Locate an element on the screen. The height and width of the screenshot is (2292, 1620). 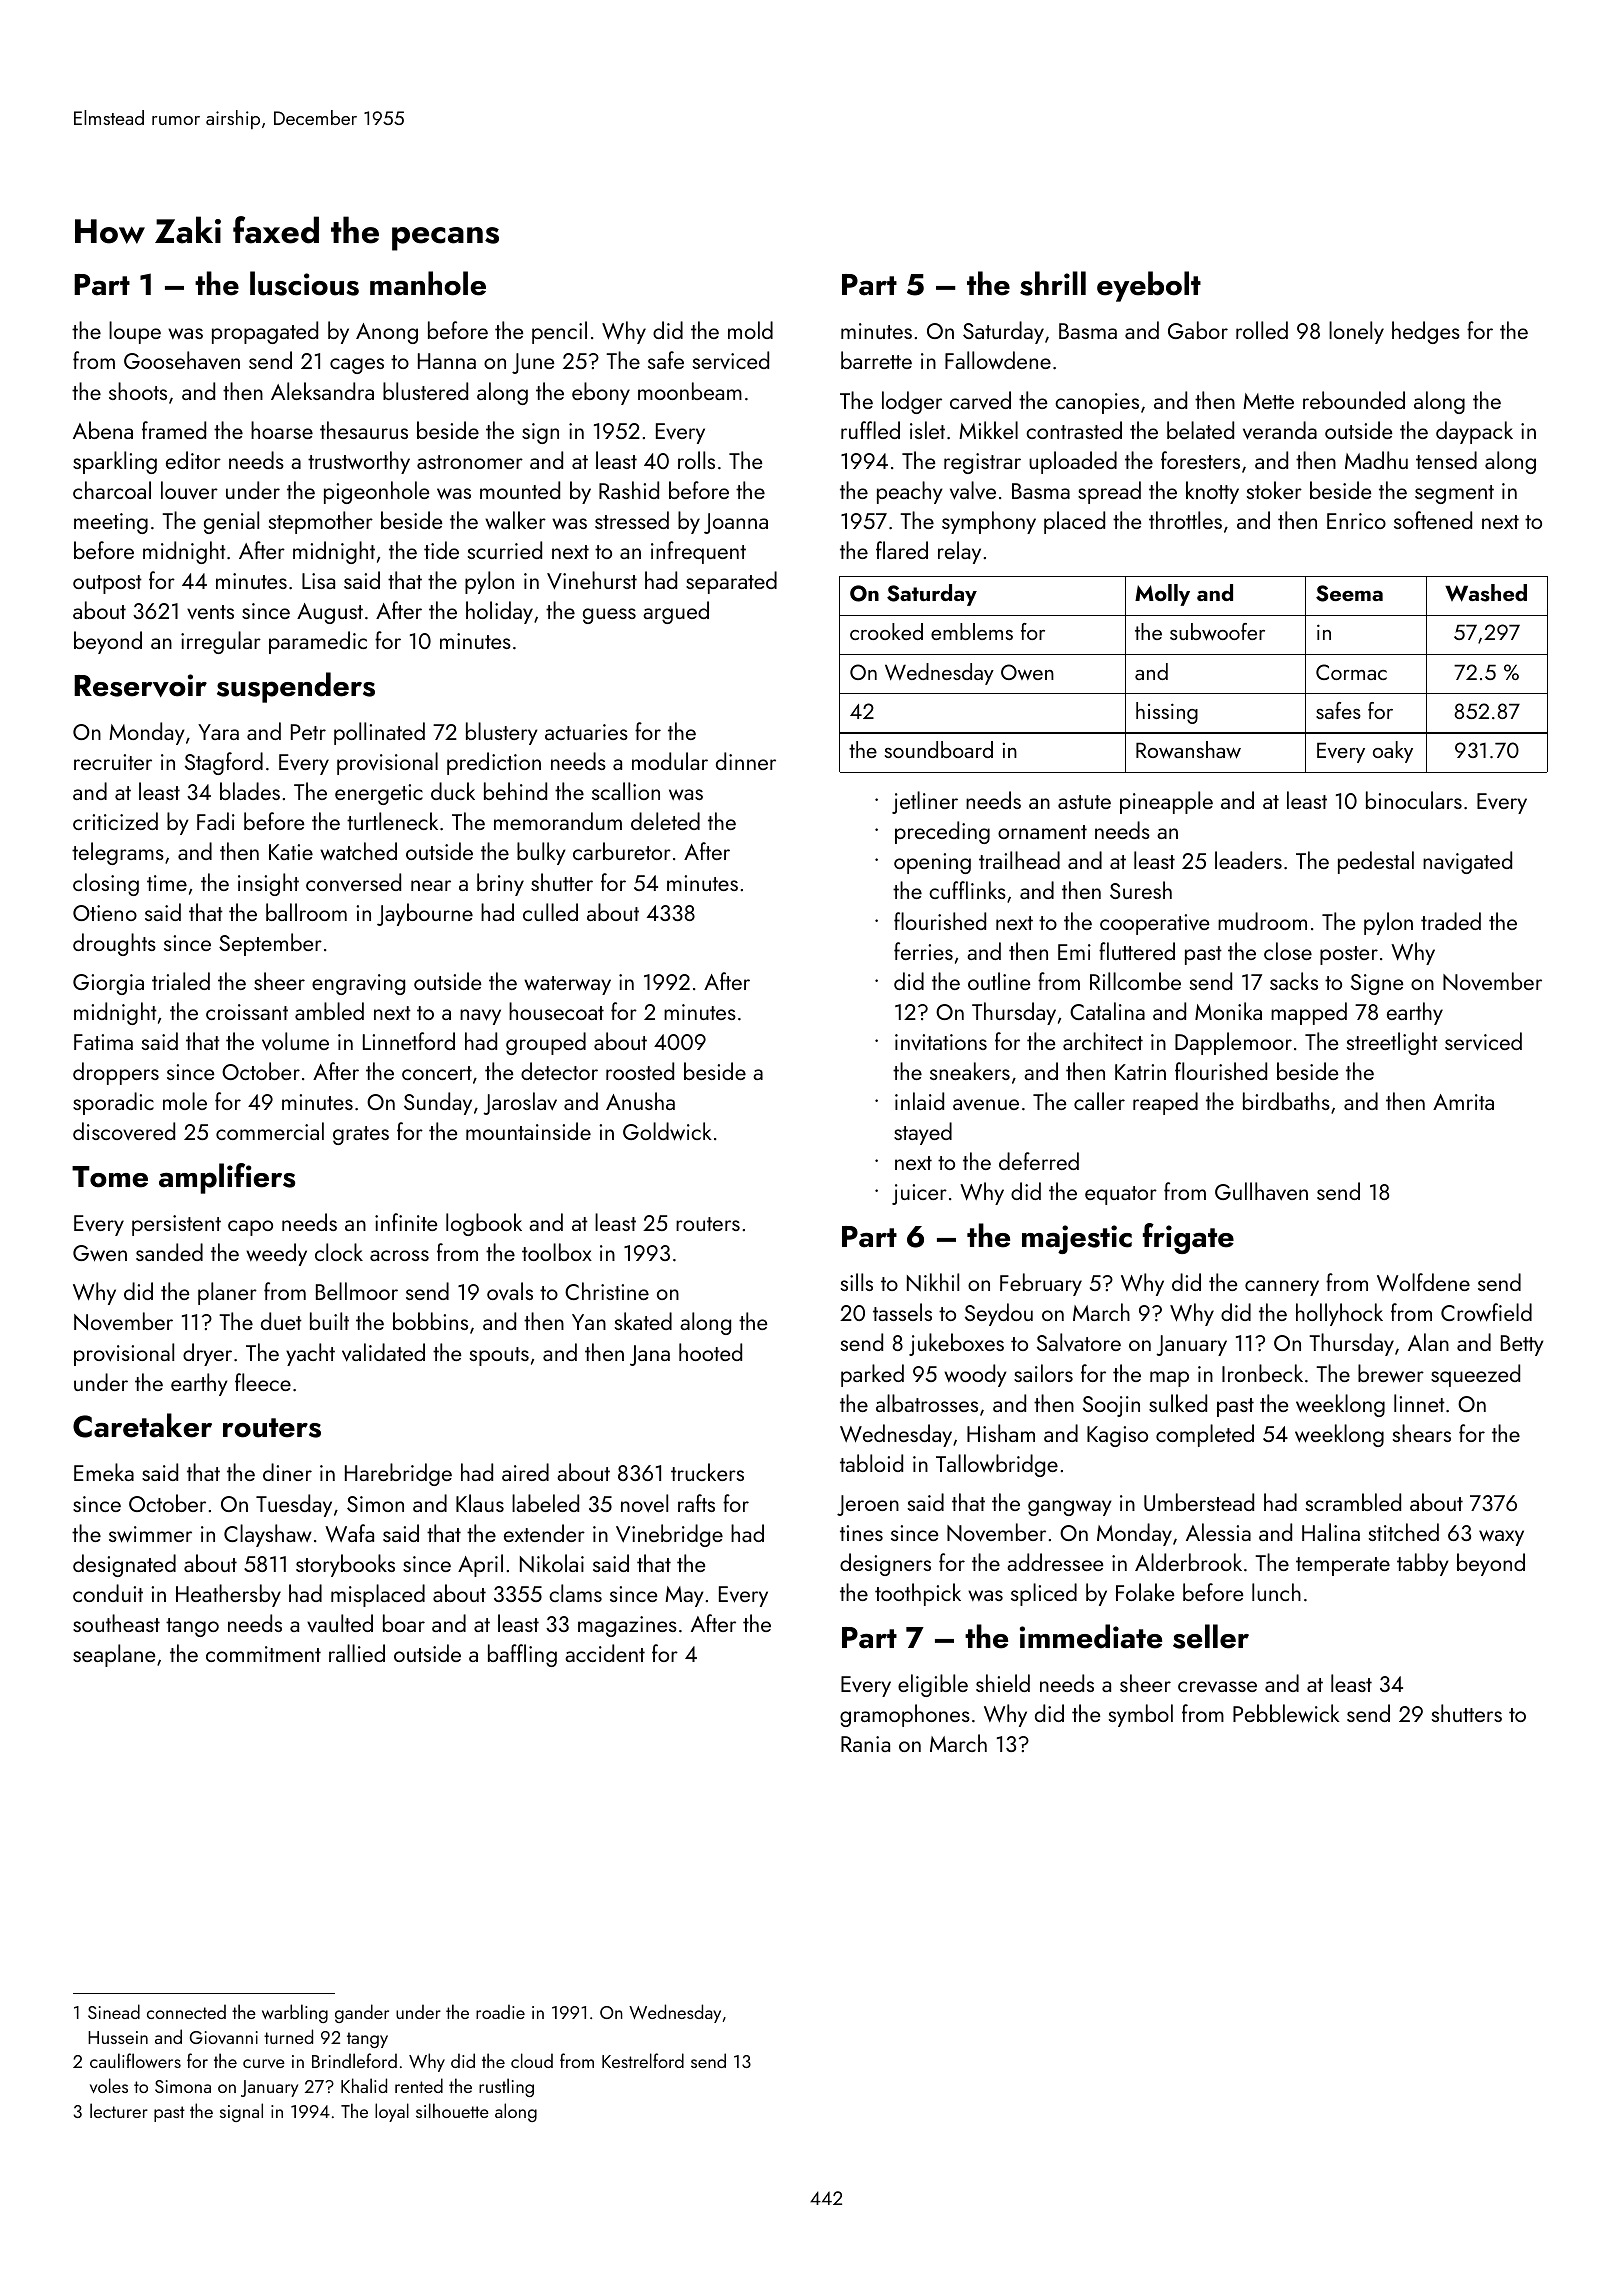
infrequent is located at coordinates (698, 552).
